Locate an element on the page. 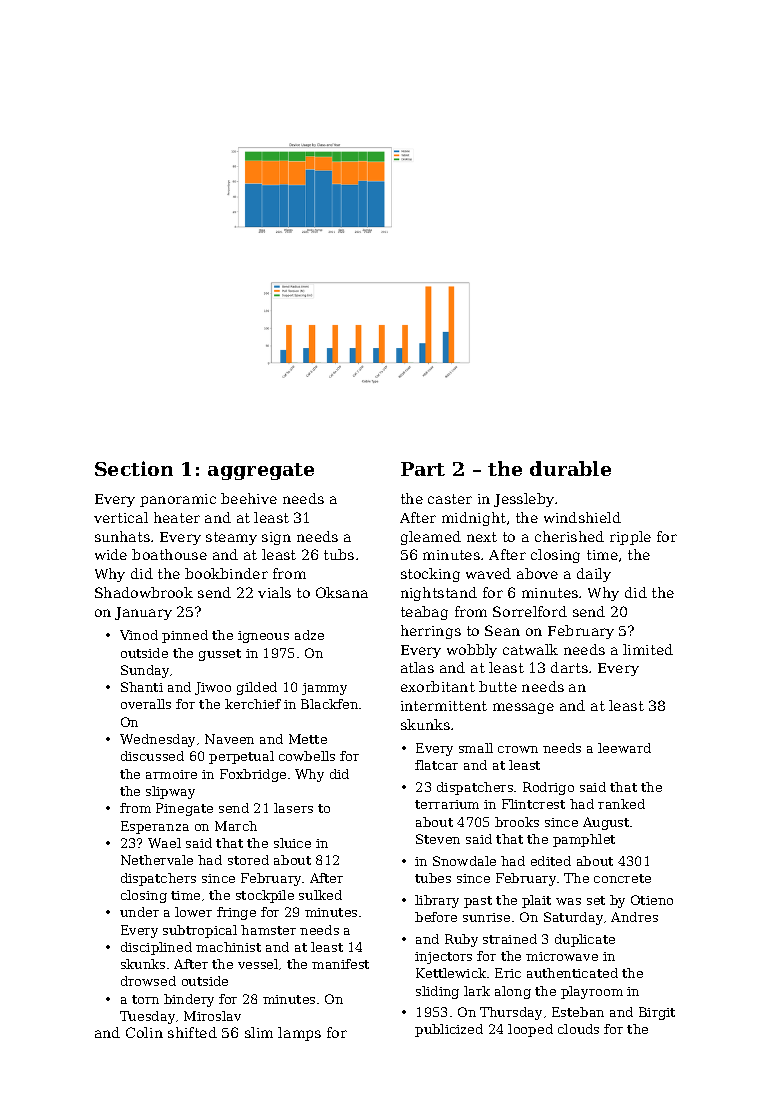 This document has width=772, height=1095. aggregate is located at coordinates (261, 471).
